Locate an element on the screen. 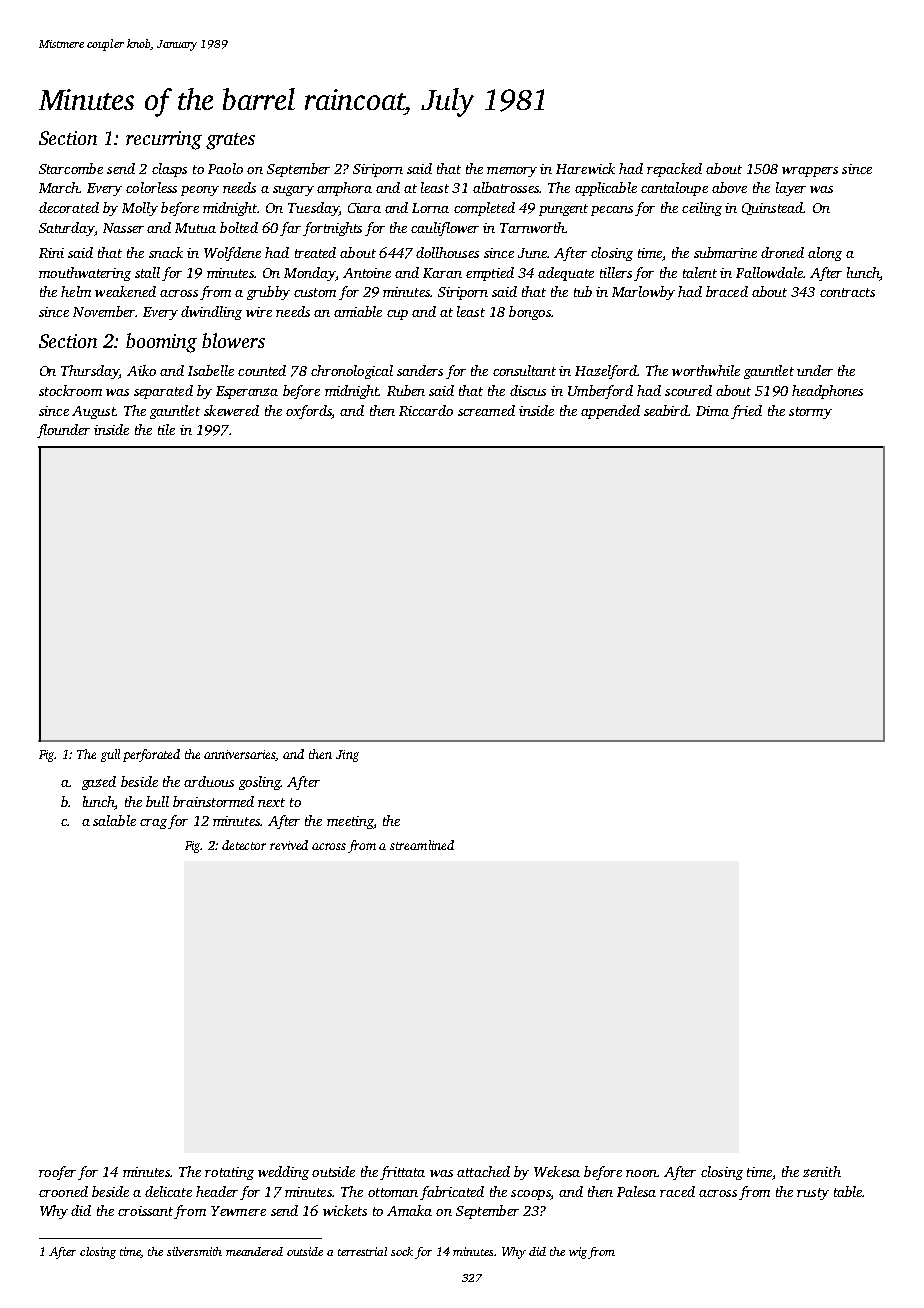 Image resolution: width=924 pixels, height=1308 pixels. Harewick is located at coordinates (585, 168).
